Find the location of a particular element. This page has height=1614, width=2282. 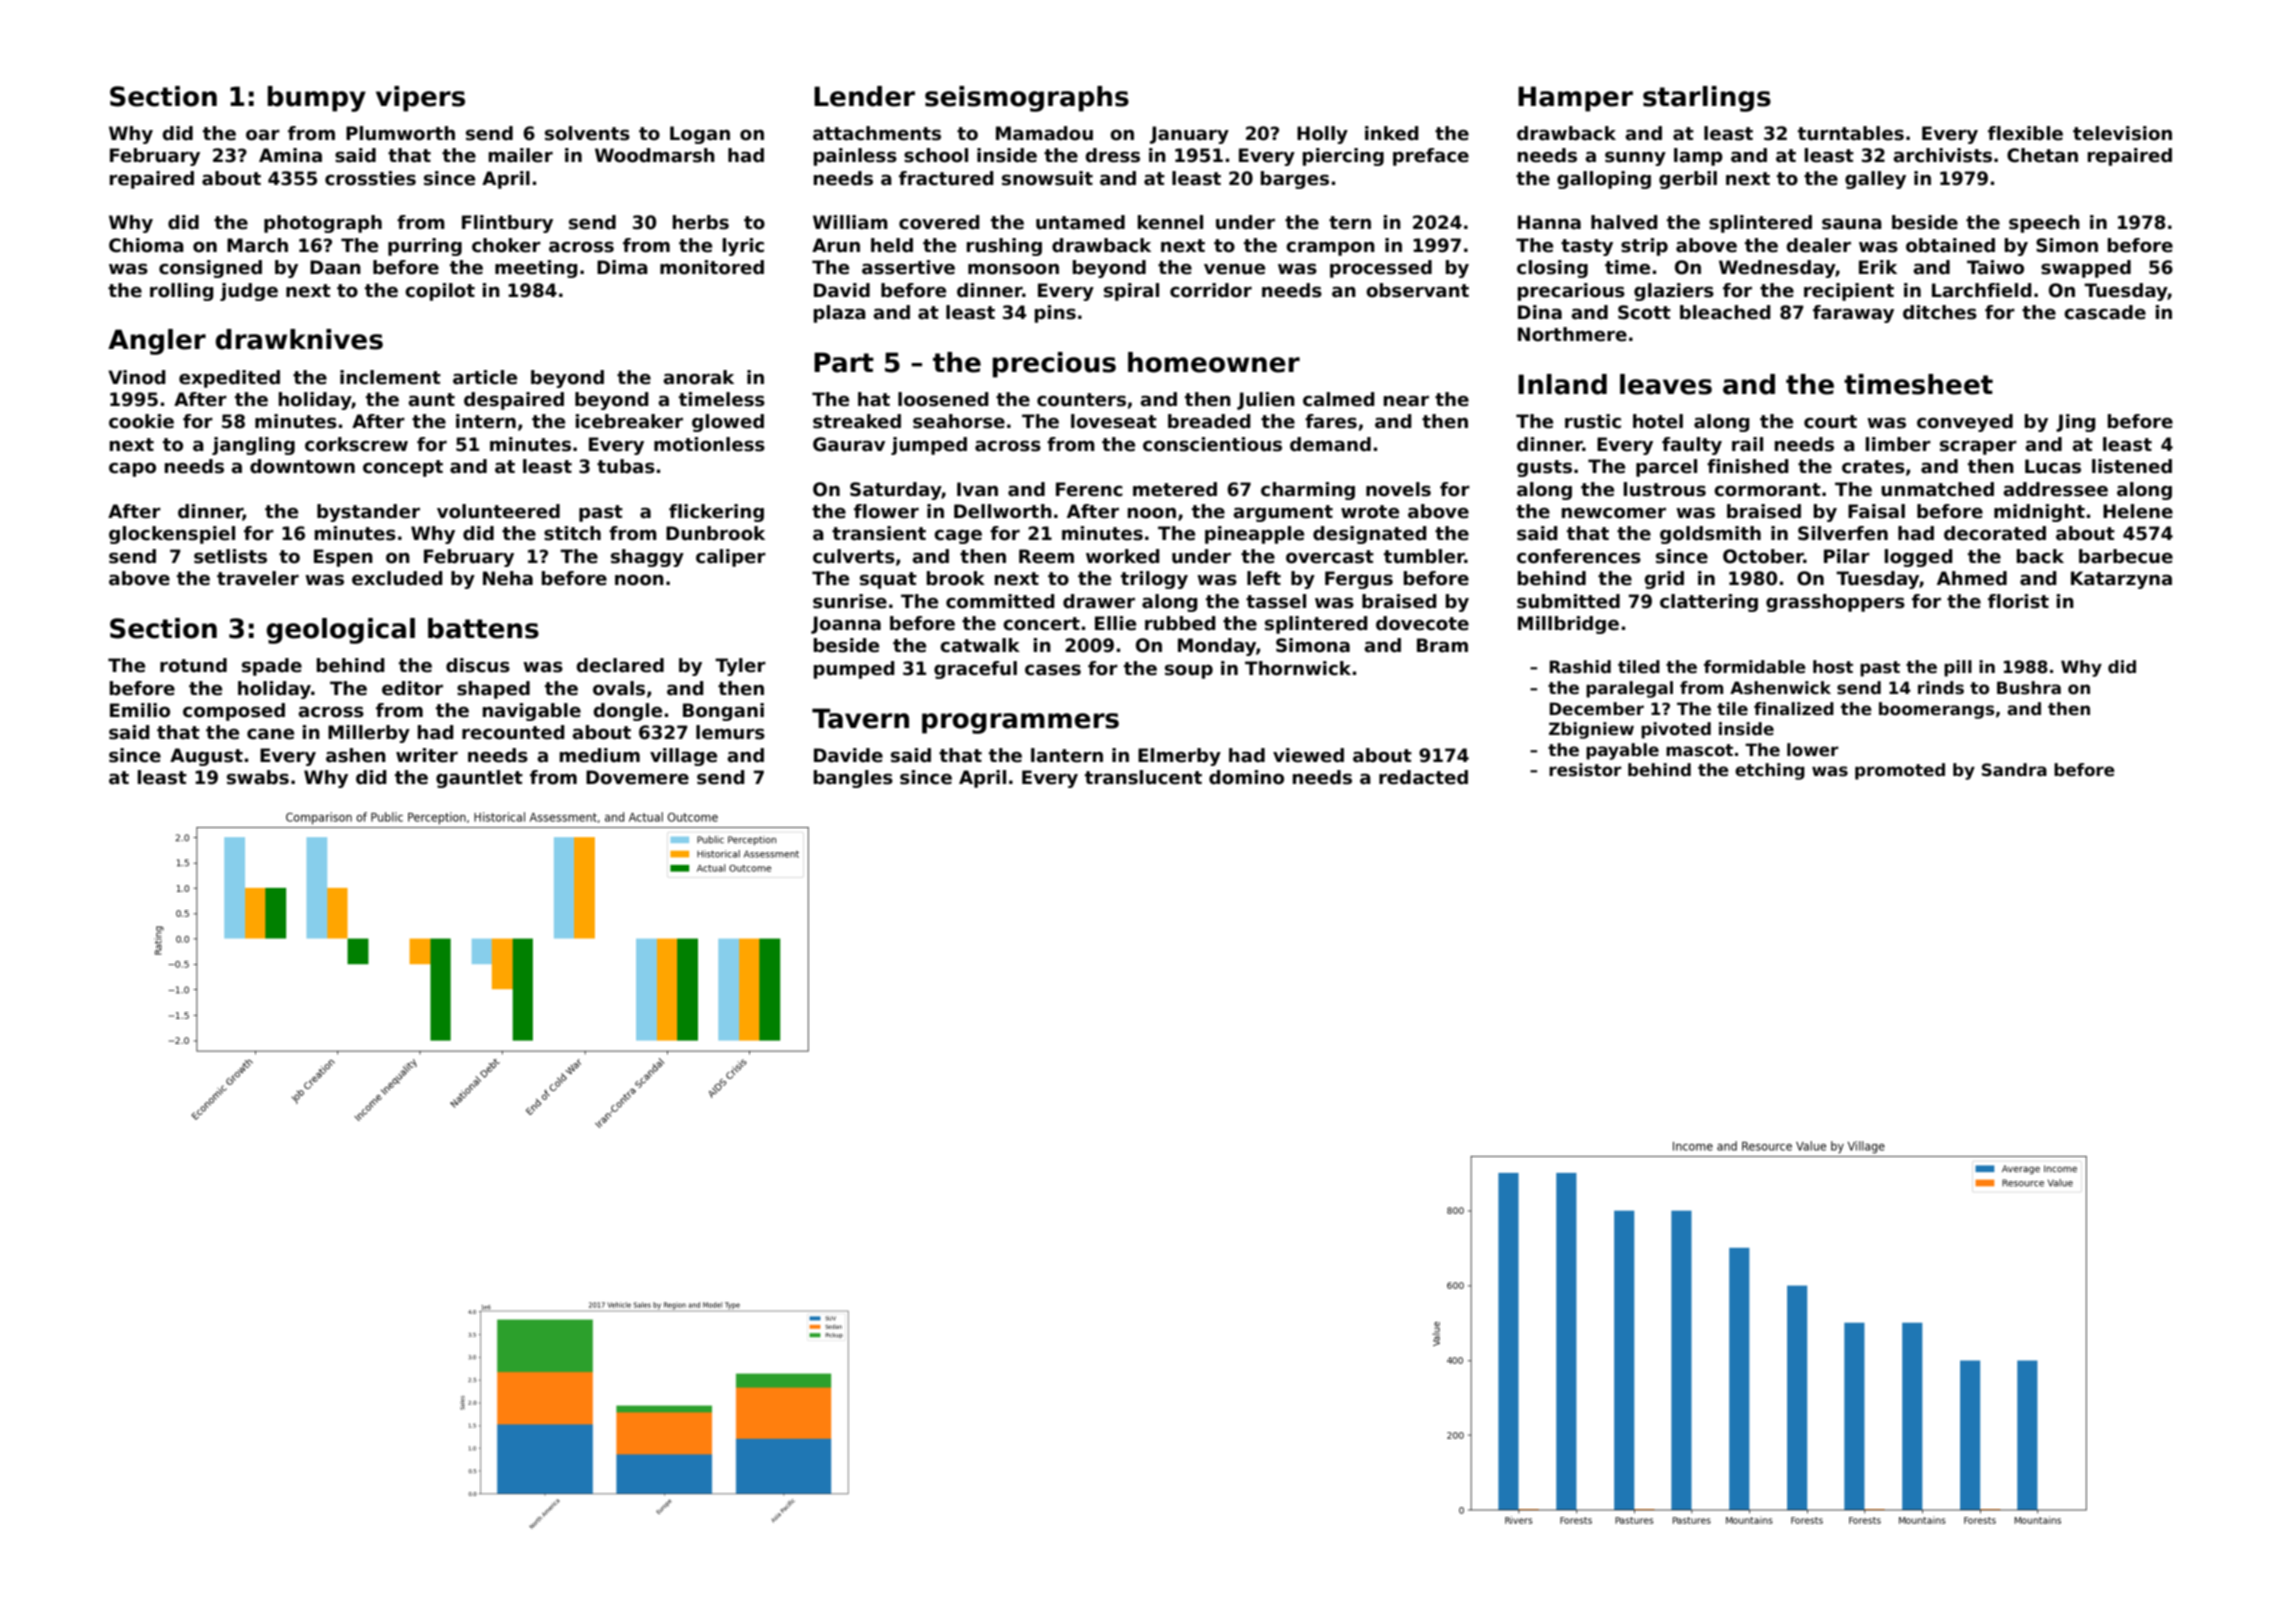

Holly is located at coordinates (1322, 135).
